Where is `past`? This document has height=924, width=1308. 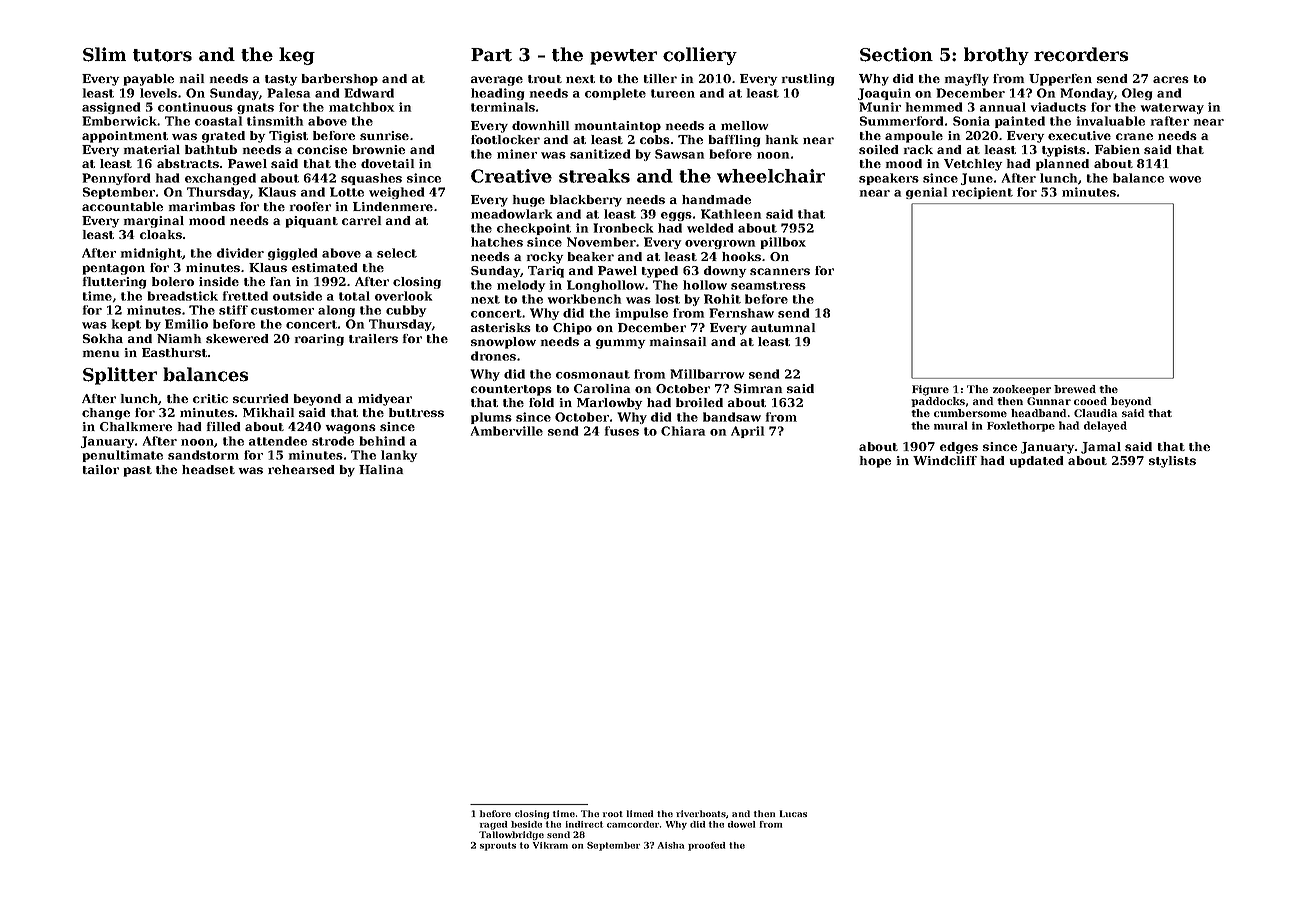 past is located at coordinates (137, 471).
